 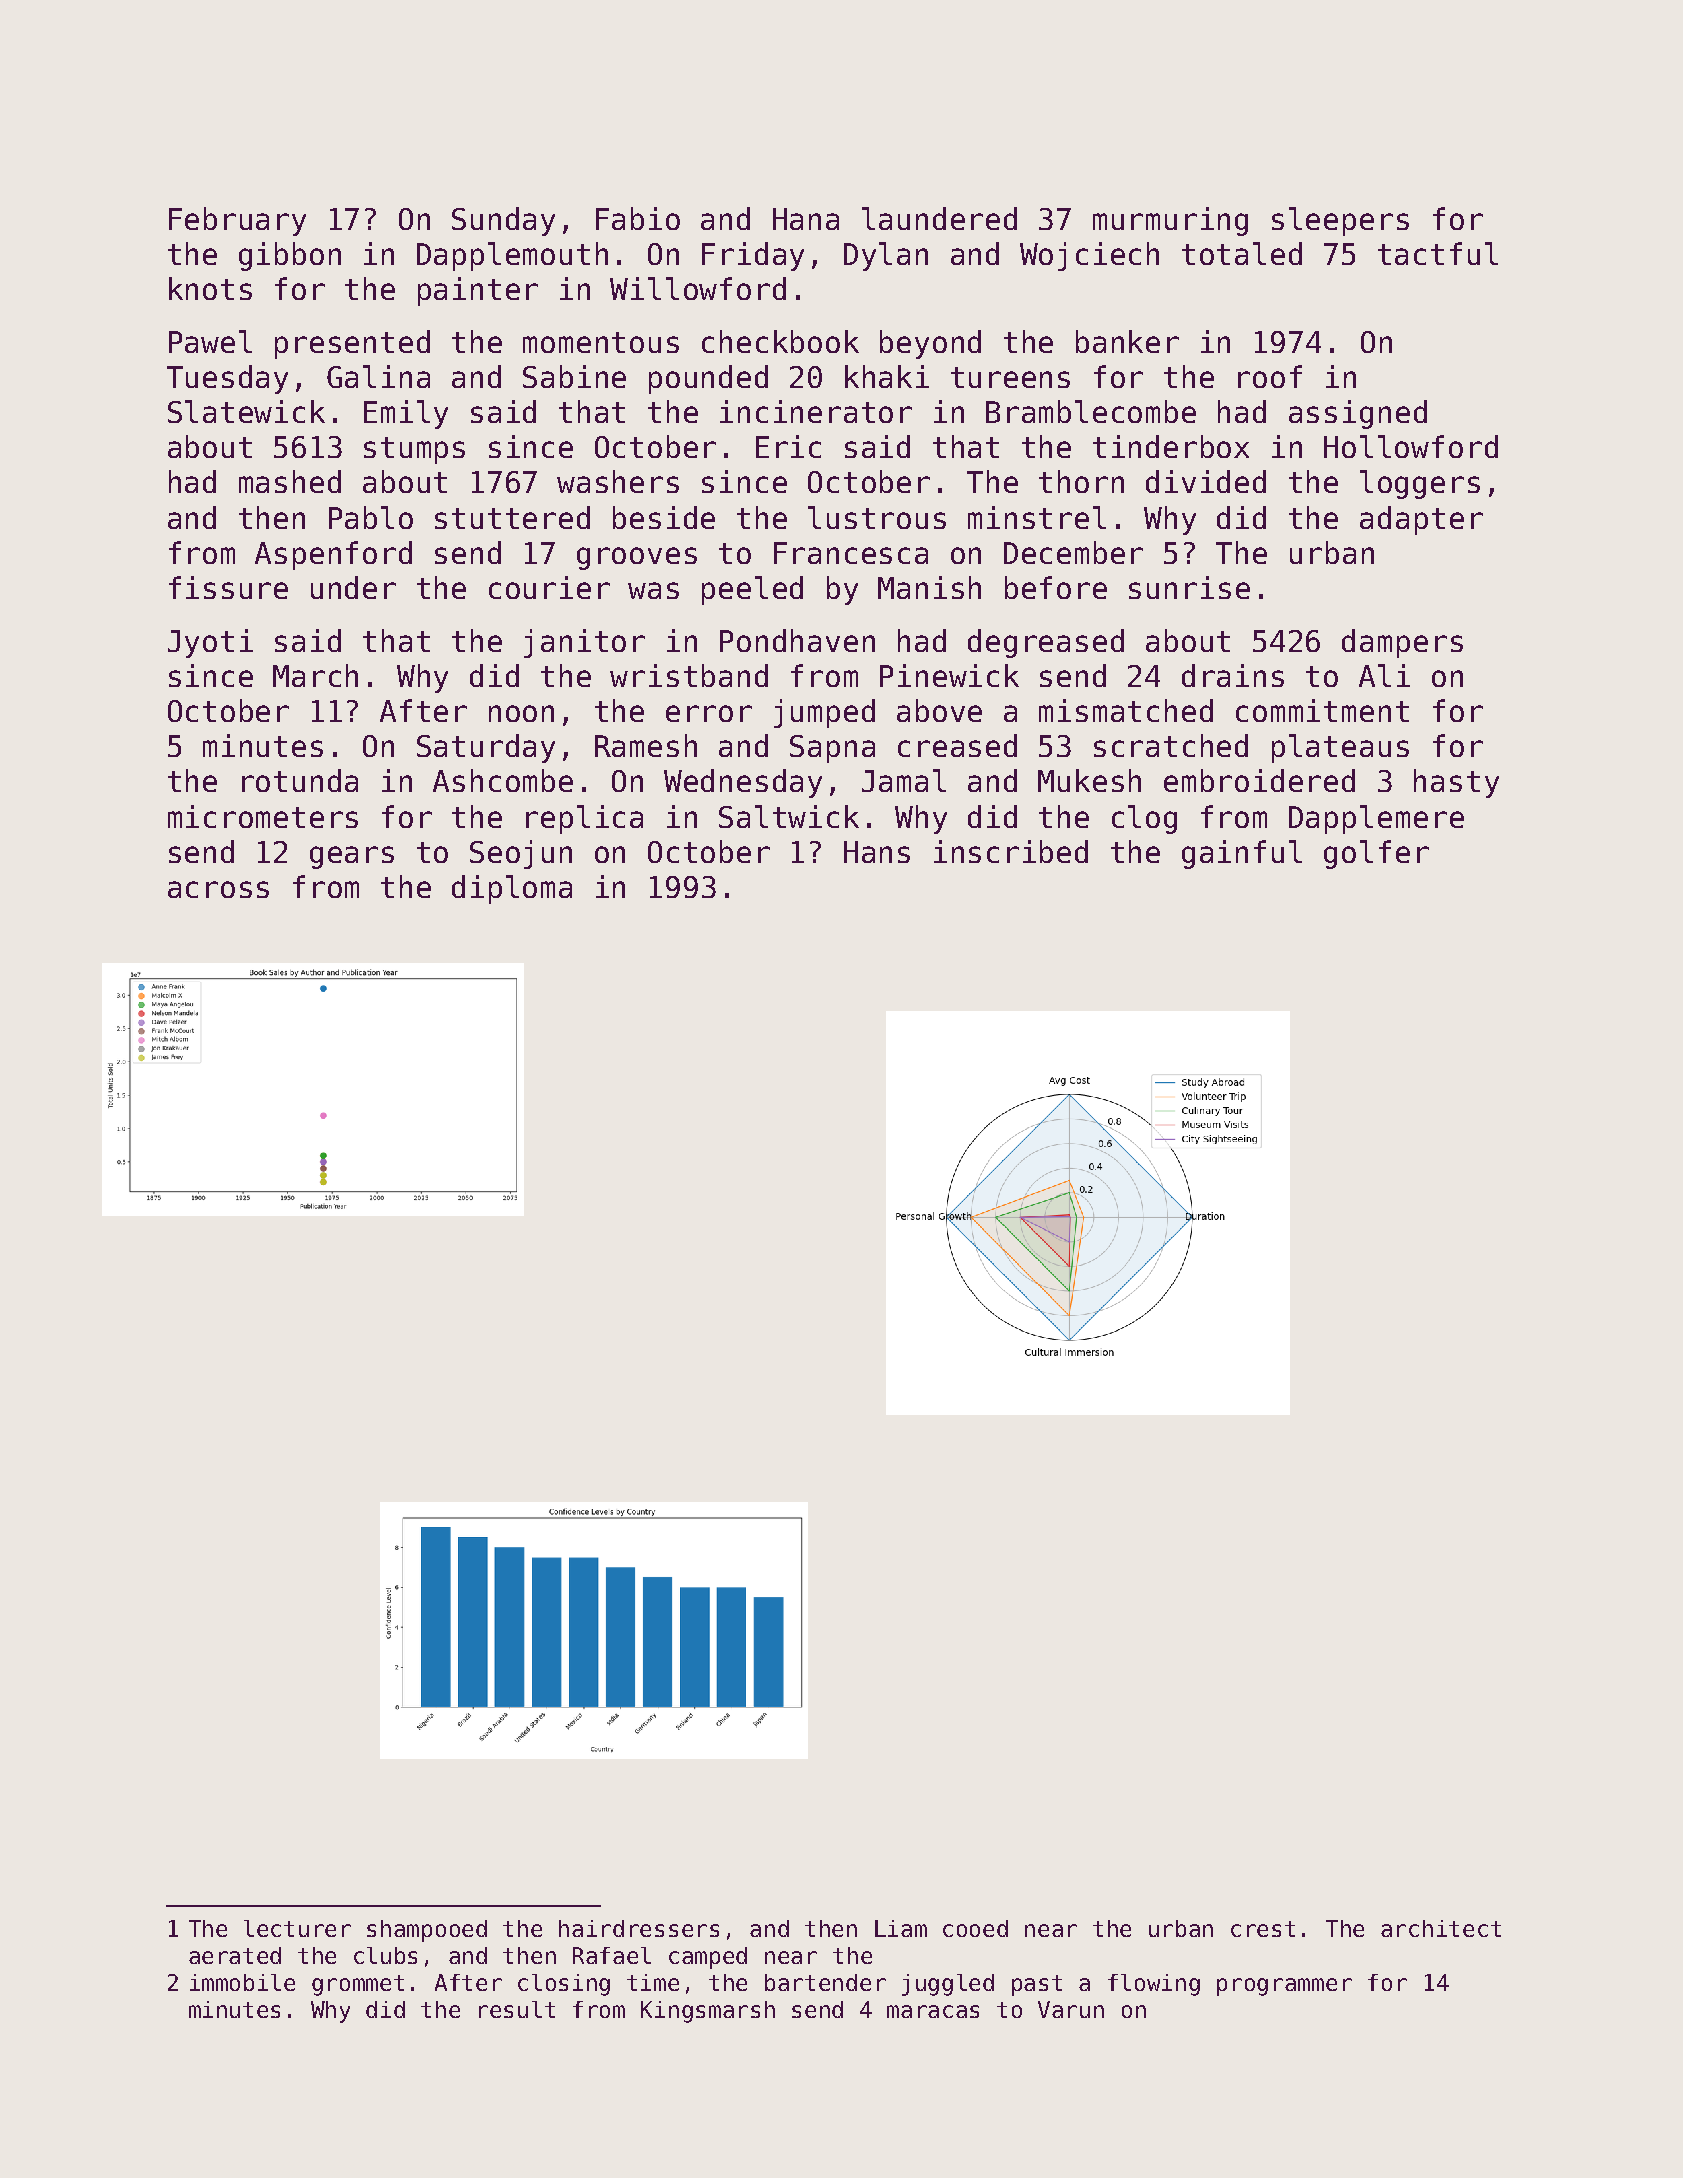 I want to click on sleepers, so click(x=1340, y=221).
